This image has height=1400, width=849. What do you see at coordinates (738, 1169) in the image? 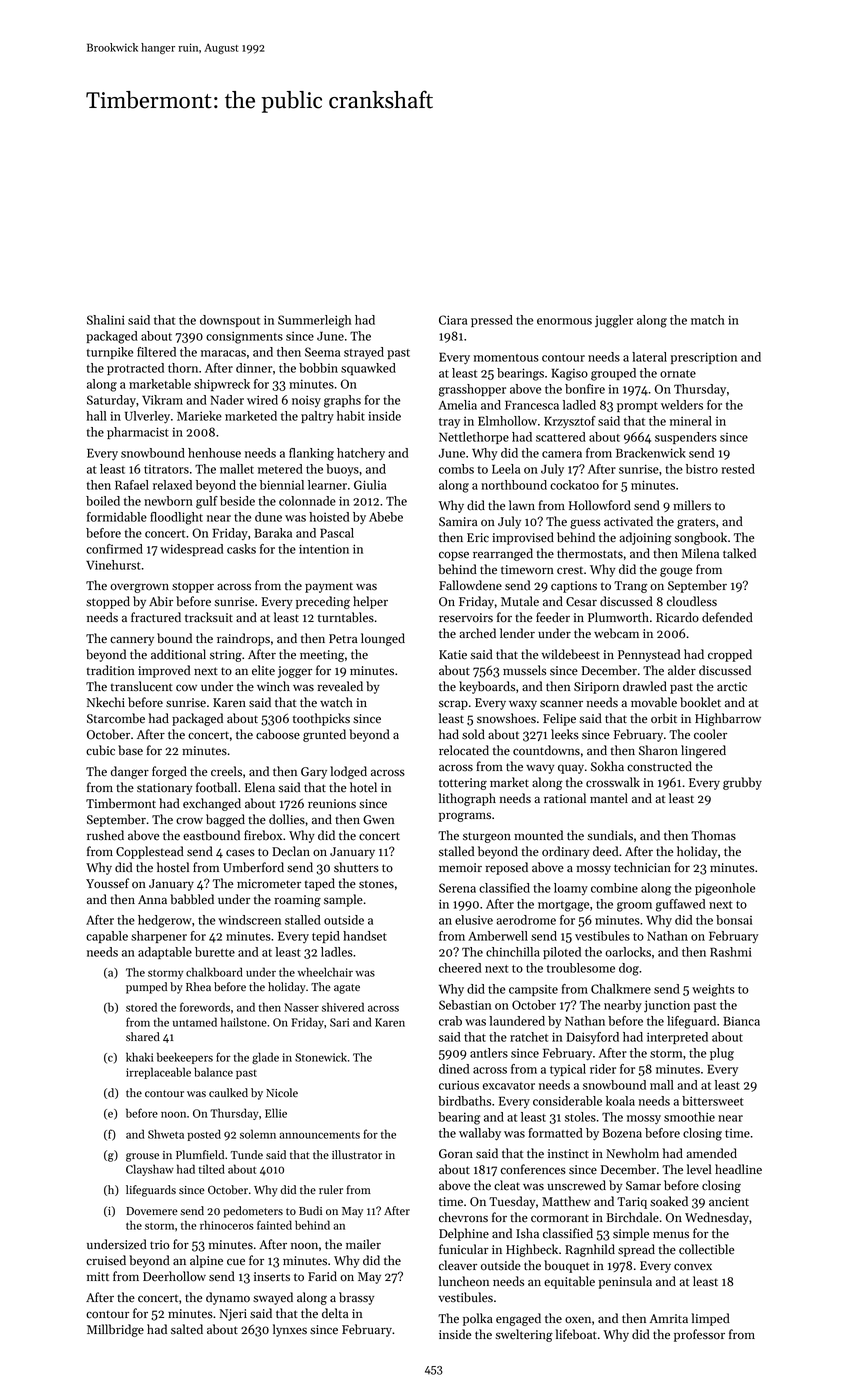
I see `headline` at bounding box center [738, 1169].
